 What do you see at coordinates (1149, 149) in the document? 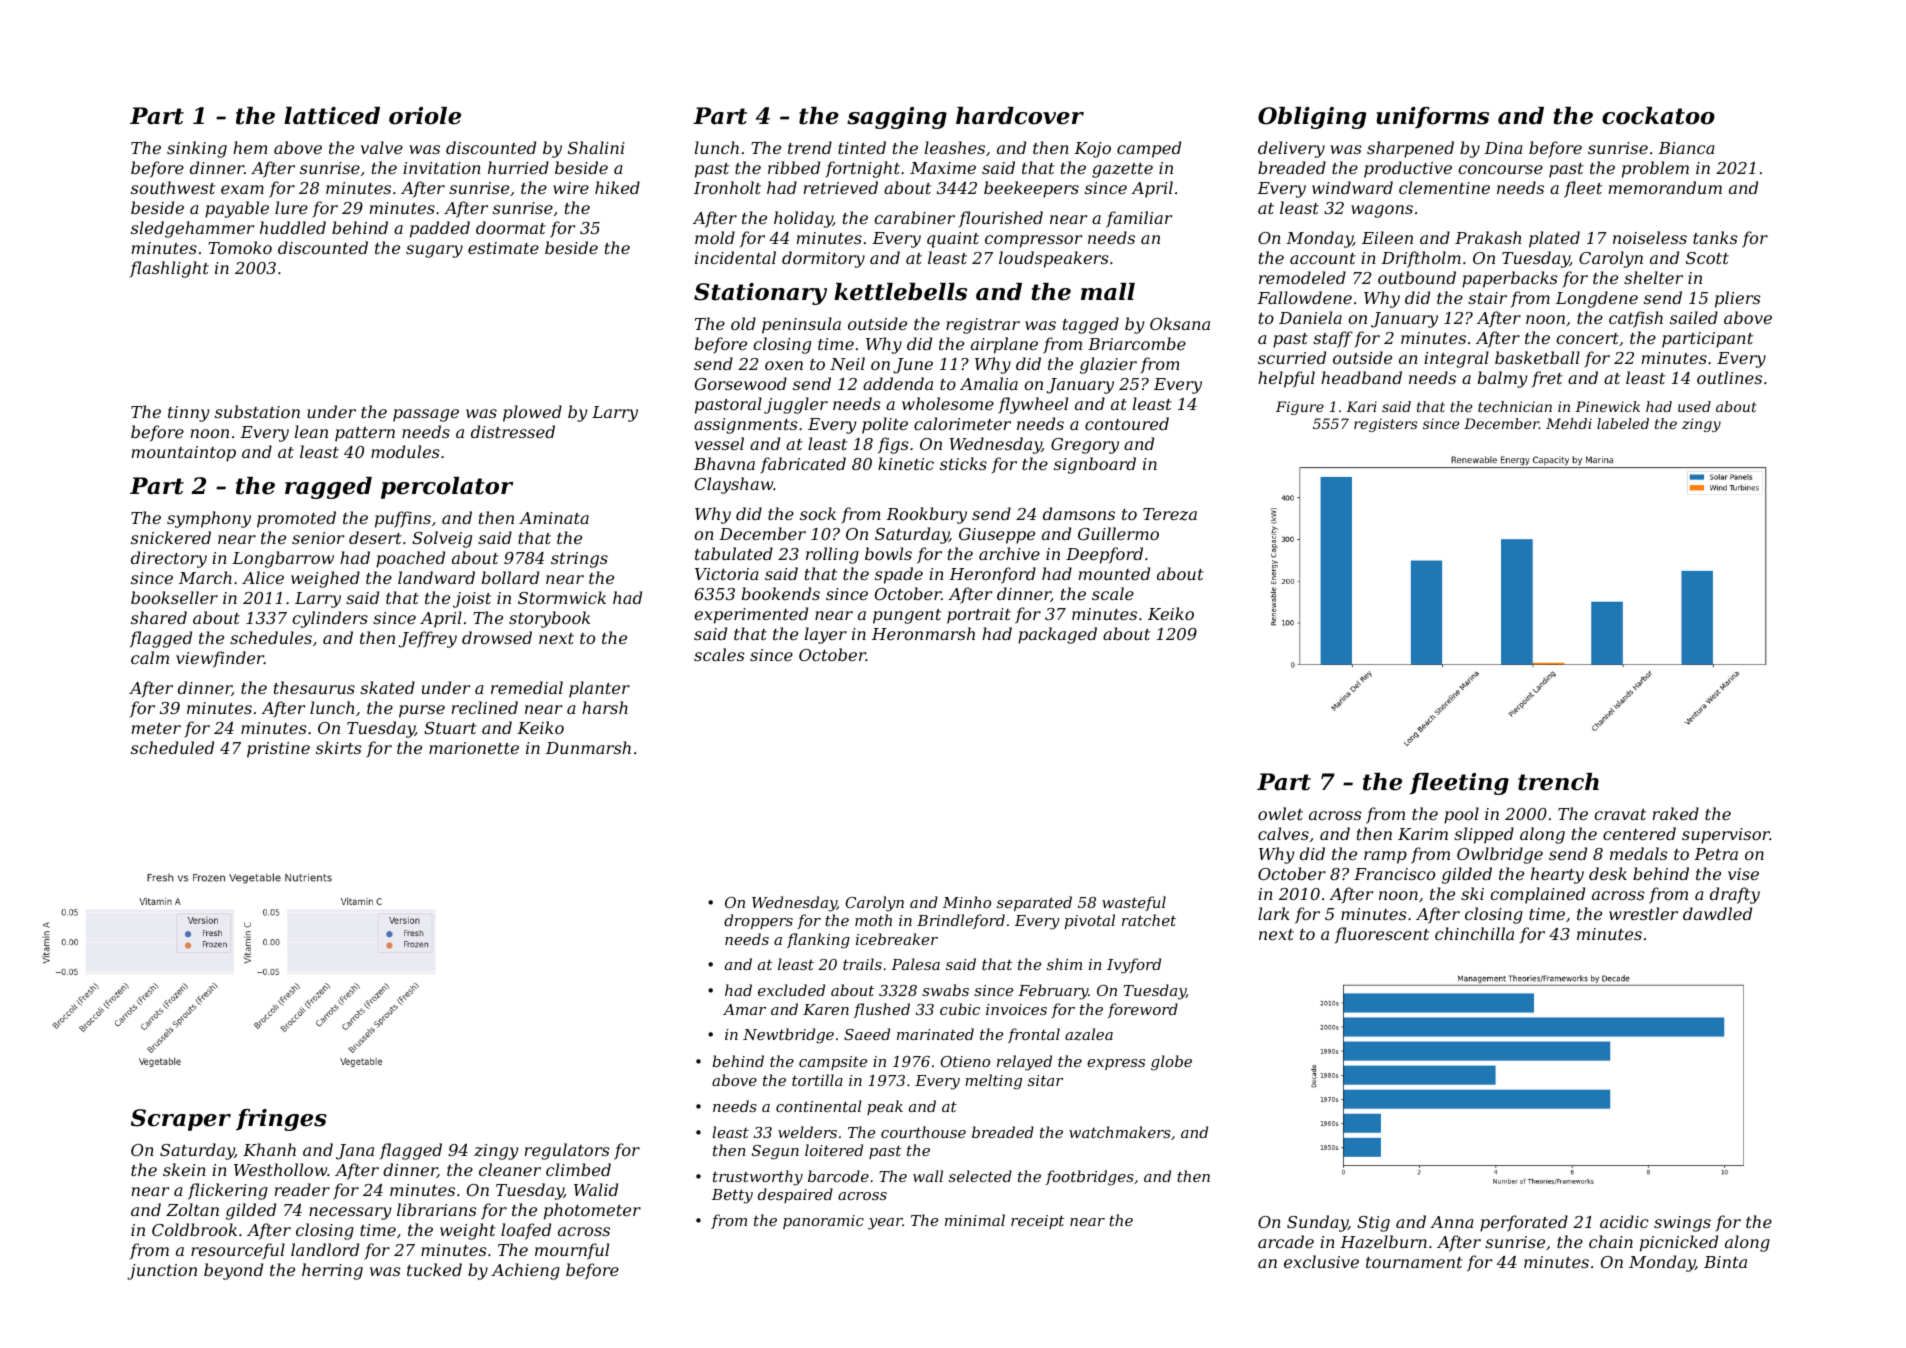
I see `camped` at bounding box center [1149, 149].
